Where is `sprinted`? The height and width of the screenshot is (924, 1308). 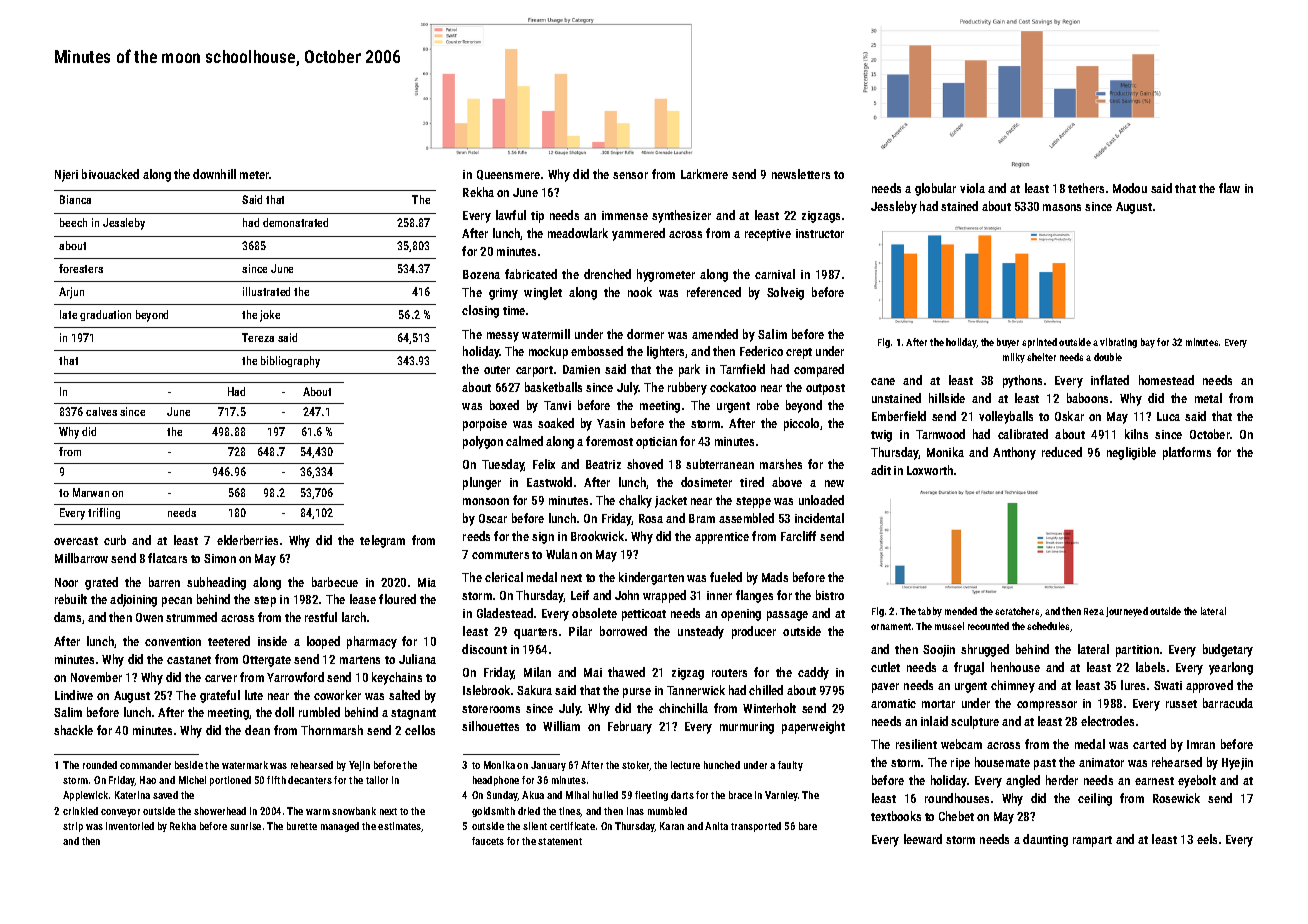
sprinted is located at coordinates (1039, 343).
